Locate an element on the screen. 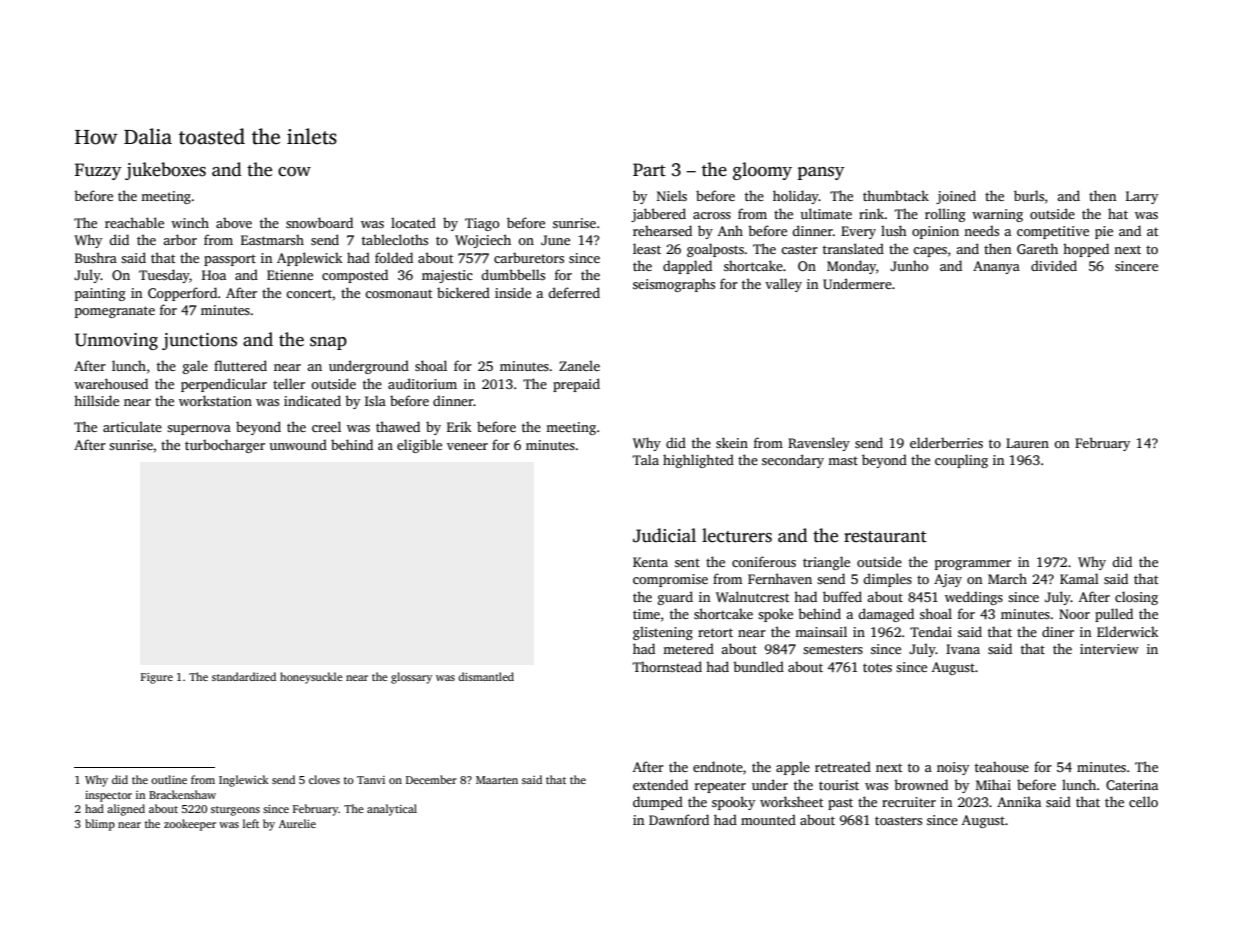 The height and width of the screenshot is (952, 1233). teahouse is located at coordinates (1002, 766).
